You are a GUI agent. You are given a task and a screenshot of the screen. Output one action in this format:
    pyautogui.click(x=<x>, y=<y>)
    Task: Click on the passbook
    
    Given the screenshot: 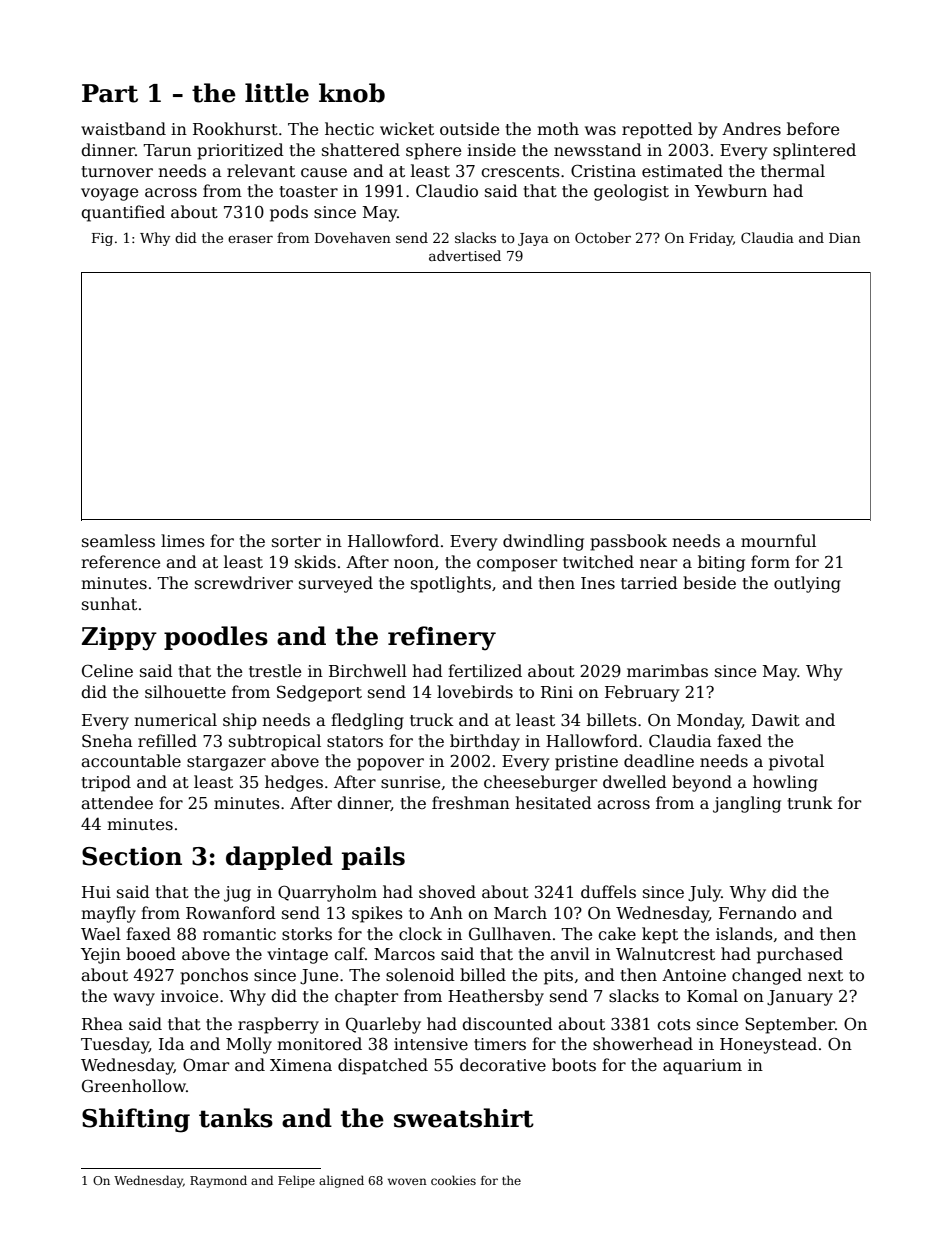 What is the action you would take?
    pyautogui.click(x=628, y=542)
